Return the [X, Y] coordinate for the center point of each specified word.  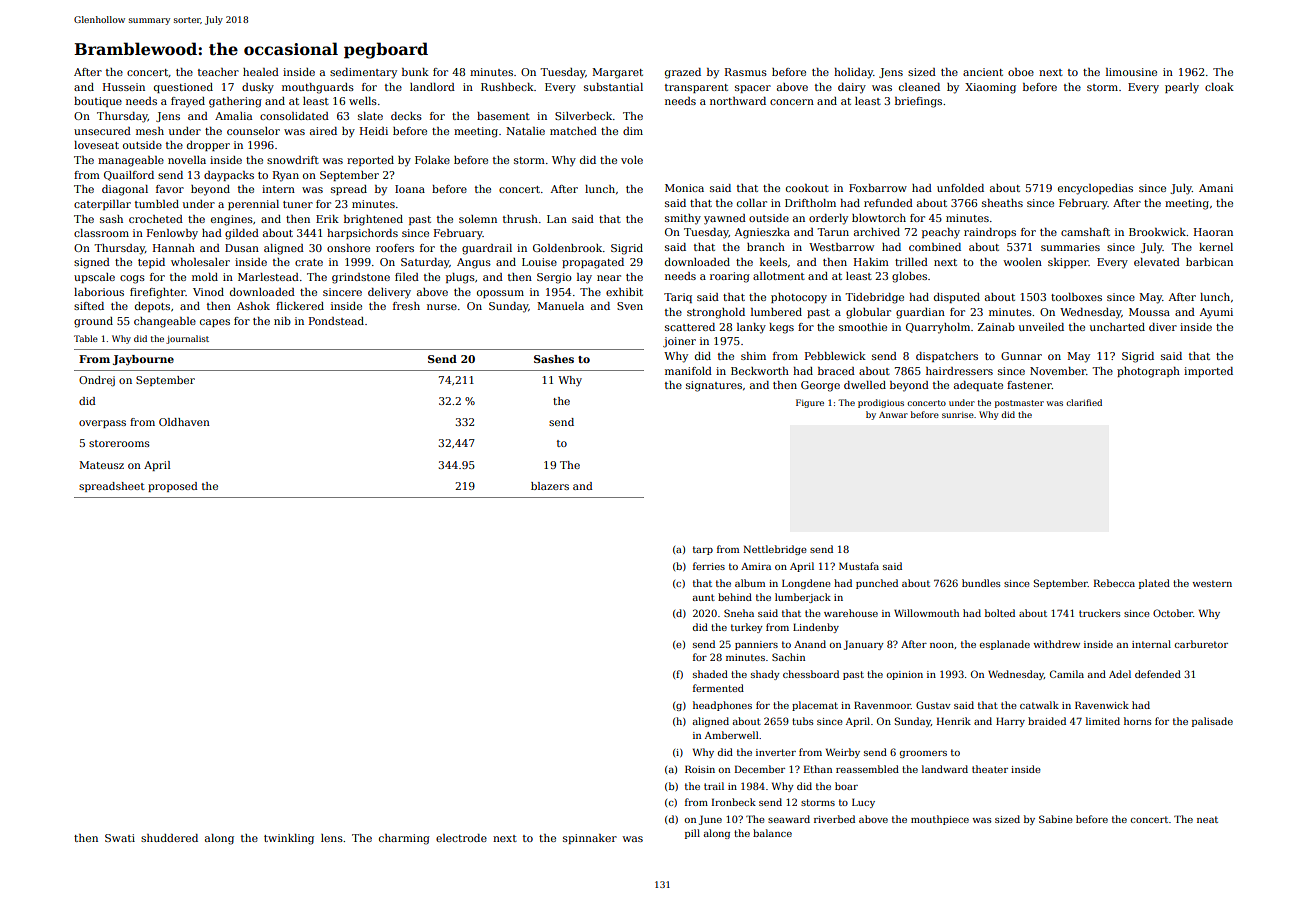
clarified [1084, 402]
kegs [781, 328]
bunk [415, 72]
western [1212, 583]
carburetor [1201, 644]
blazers [550, 486]
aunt [704, 597]
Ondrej [97, 381]
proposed [173, 487]
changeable [165, 322]
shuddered [169, 838]
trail [714, 786]
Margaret [617, 73]
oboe [1021, 72]
